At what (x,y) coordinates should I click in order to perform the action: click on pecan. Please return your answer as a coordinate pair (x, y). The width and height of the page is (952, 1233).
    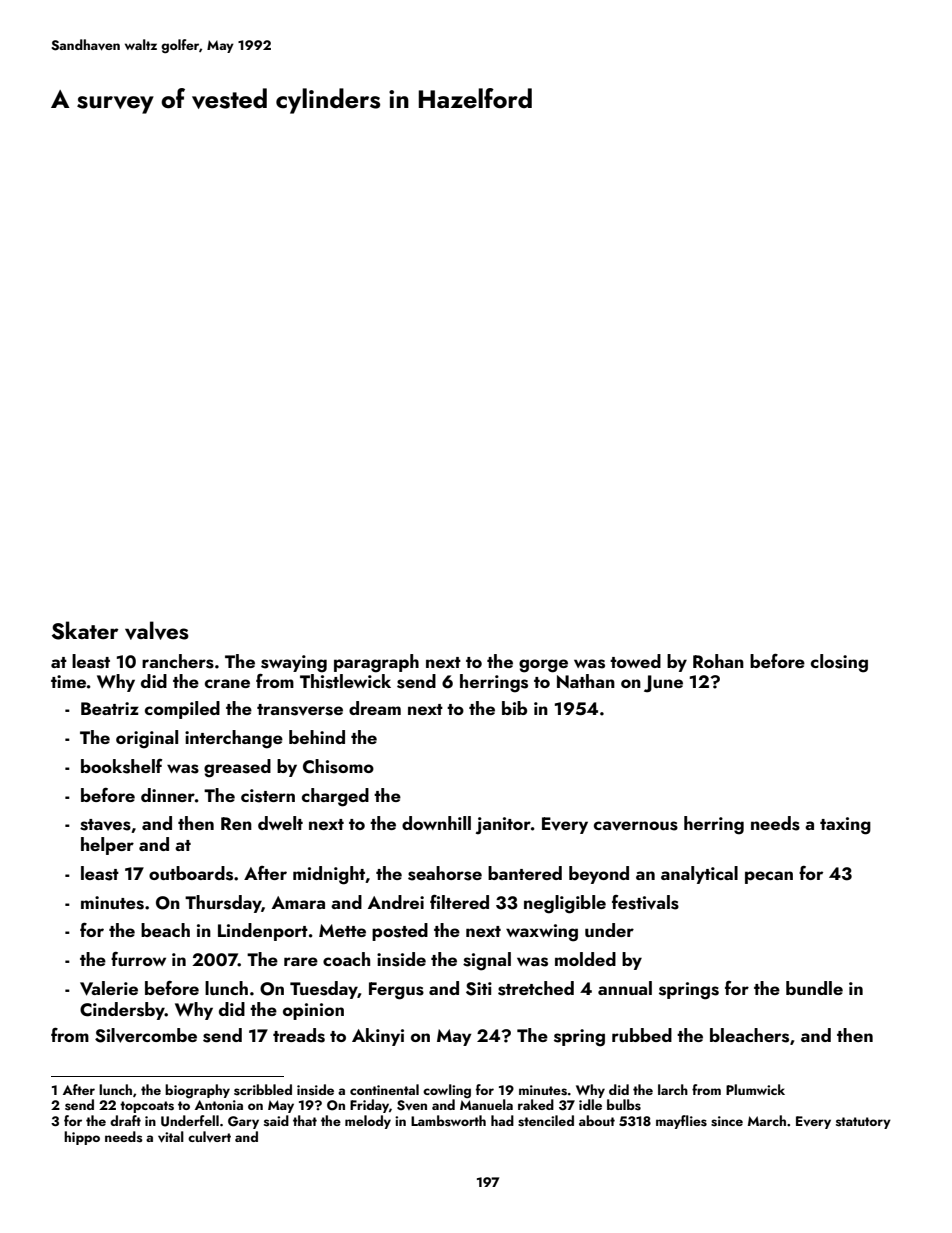
    Looking at the image, I should click on (769, 877).
